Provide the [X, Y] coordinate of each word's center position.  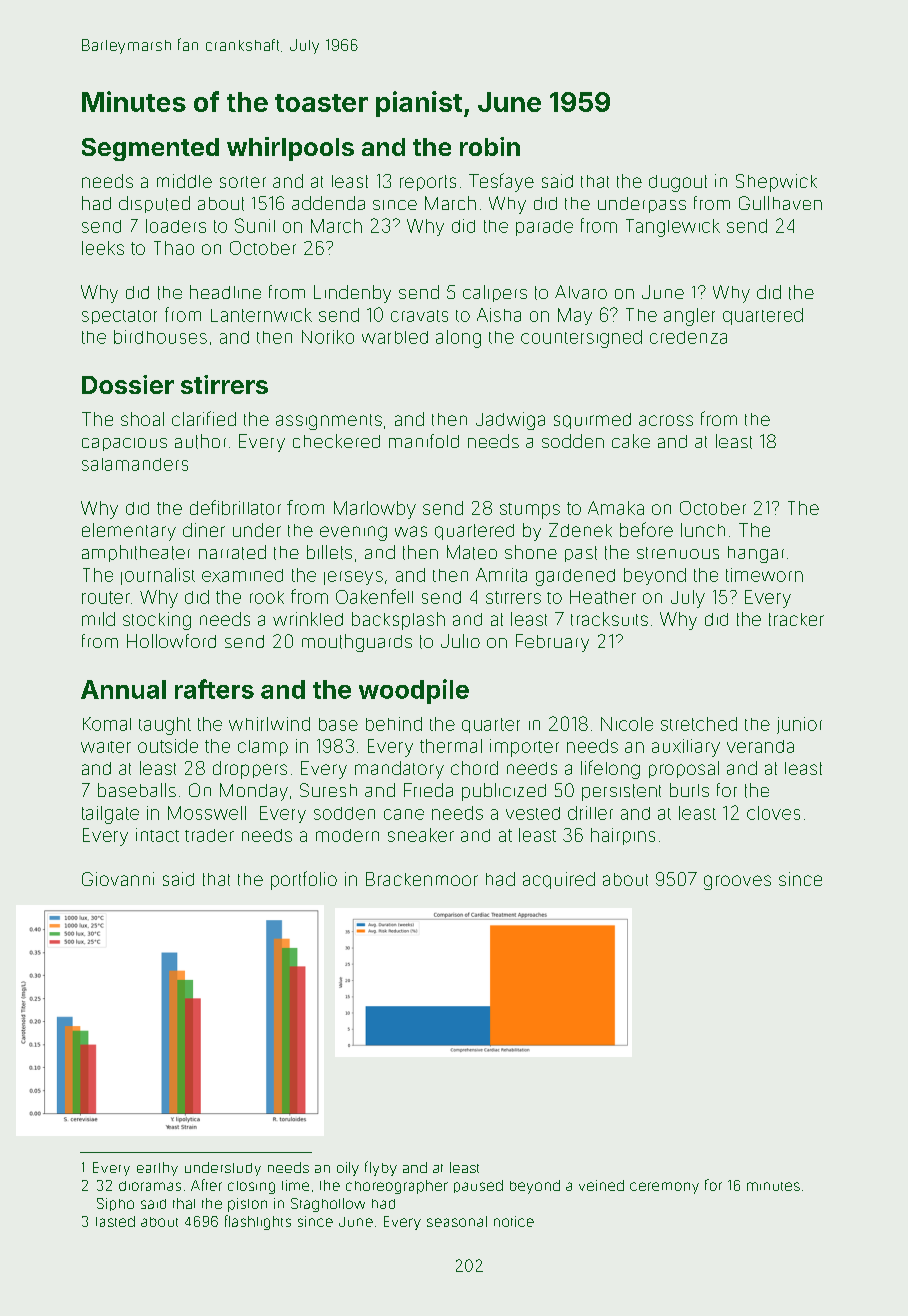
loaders [176, 226]
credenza [688, 337]
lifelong [610, 769]
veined [601, 1185]
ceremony [664, 1188]
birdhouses [160, 337]
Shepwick [776, 183]
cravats [419, 316]
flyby [381, 1168]
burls [689, 790]
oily [348, 1169]
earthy [157, 1169]
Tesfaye [501, 182]
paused [478, 1186]
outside [168, 746]
